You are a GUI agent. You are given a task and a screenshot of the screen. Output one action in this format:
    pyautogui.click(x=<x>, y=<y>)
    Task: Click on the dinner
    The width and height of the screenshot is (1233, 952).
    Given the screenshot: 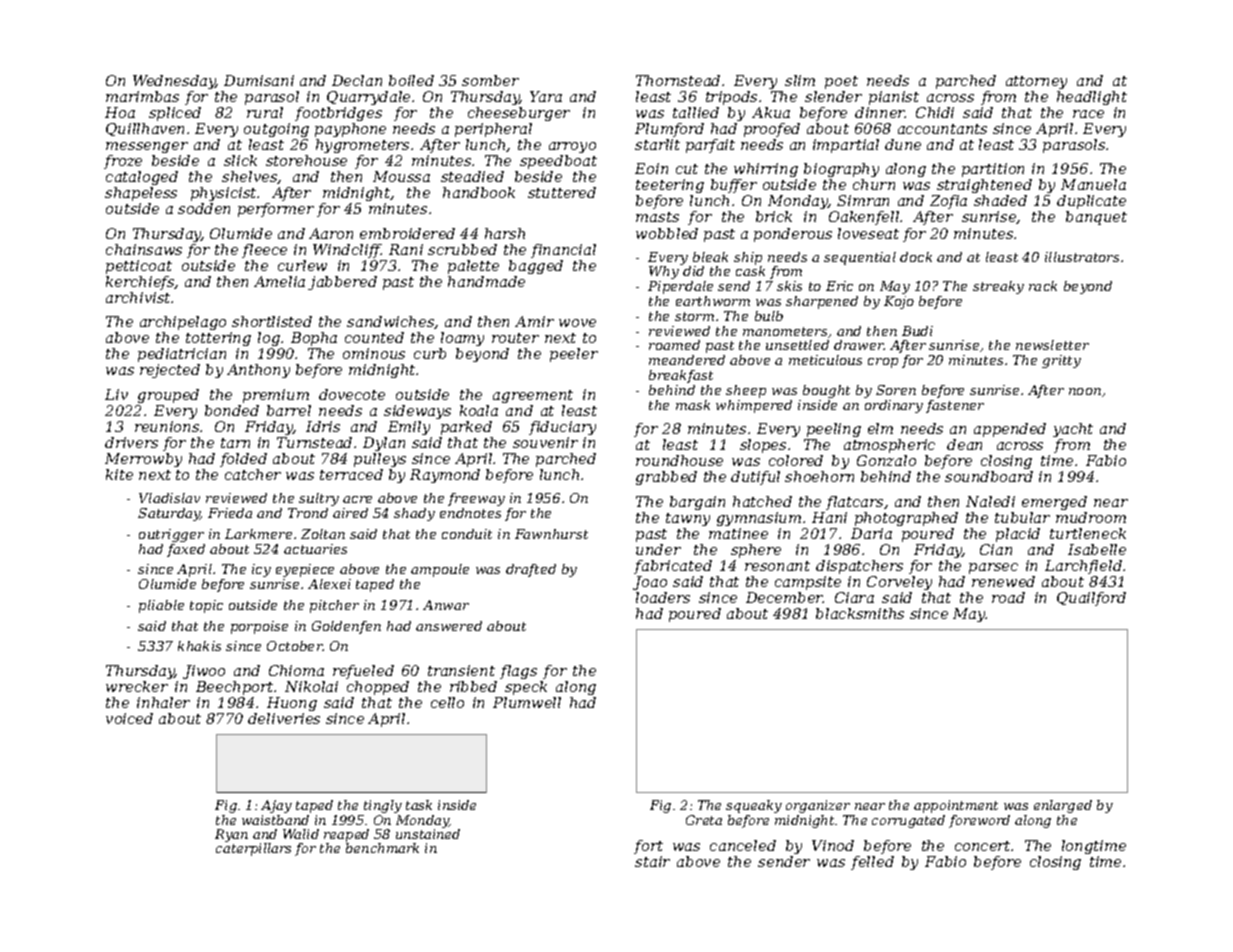 What is the action you would take?
    pyautogui.click(x=880, y=112)
